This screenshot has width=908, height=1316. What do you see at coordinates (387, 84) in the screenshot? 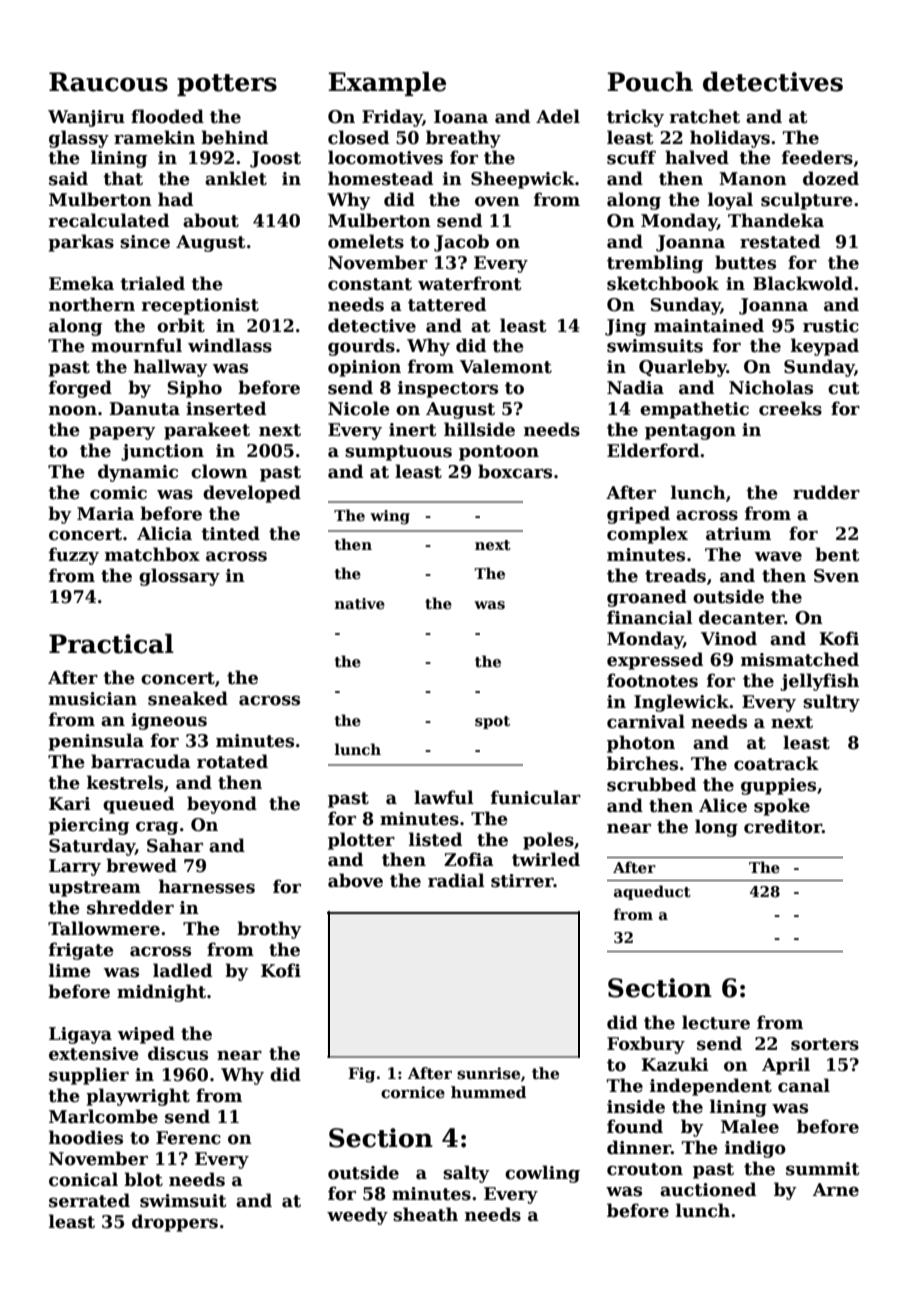
I see `Example` at bounding box center [387, 84].
